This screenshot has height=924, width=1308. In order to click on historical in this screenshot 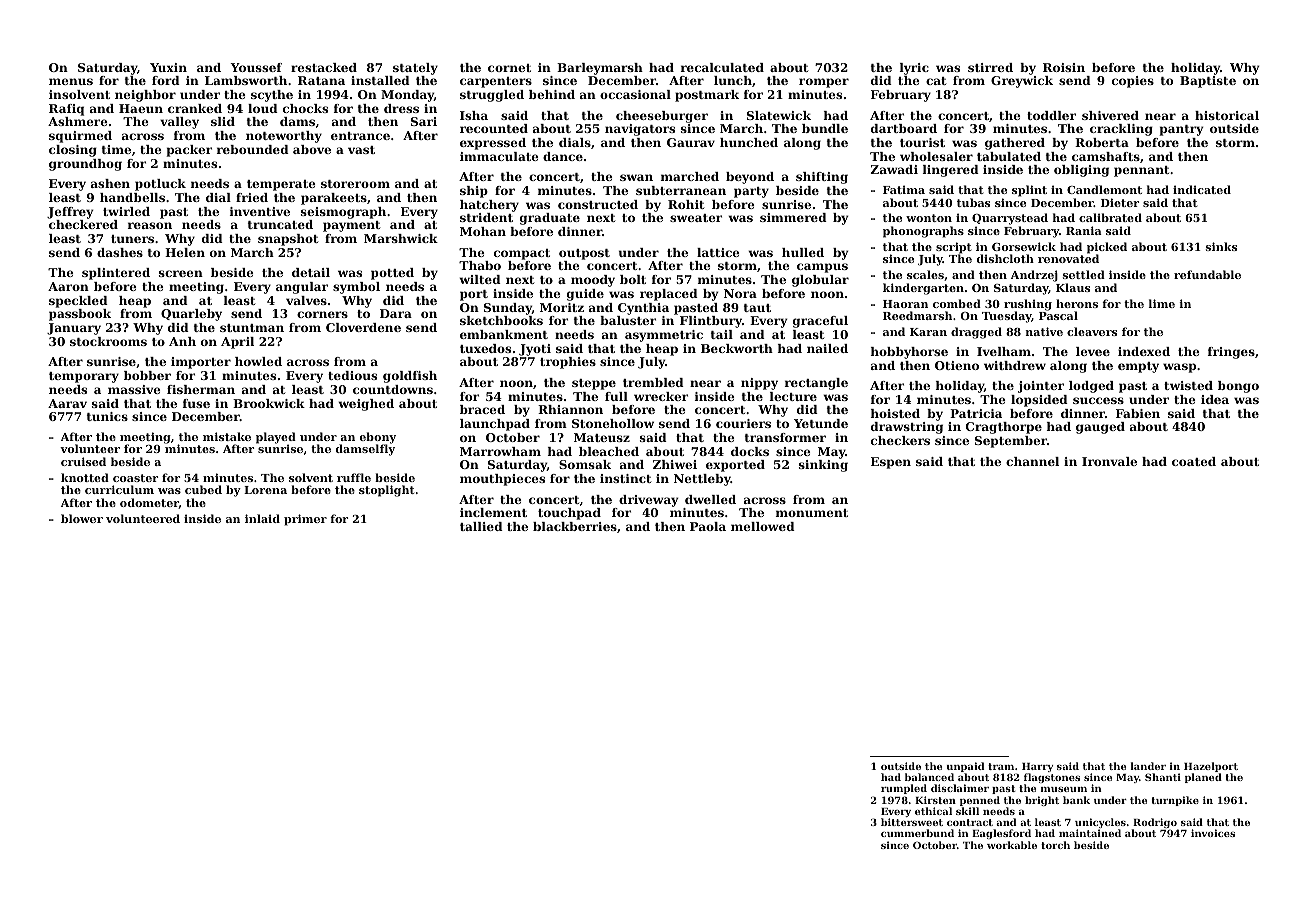, I will do `click(1227, 115)`.
